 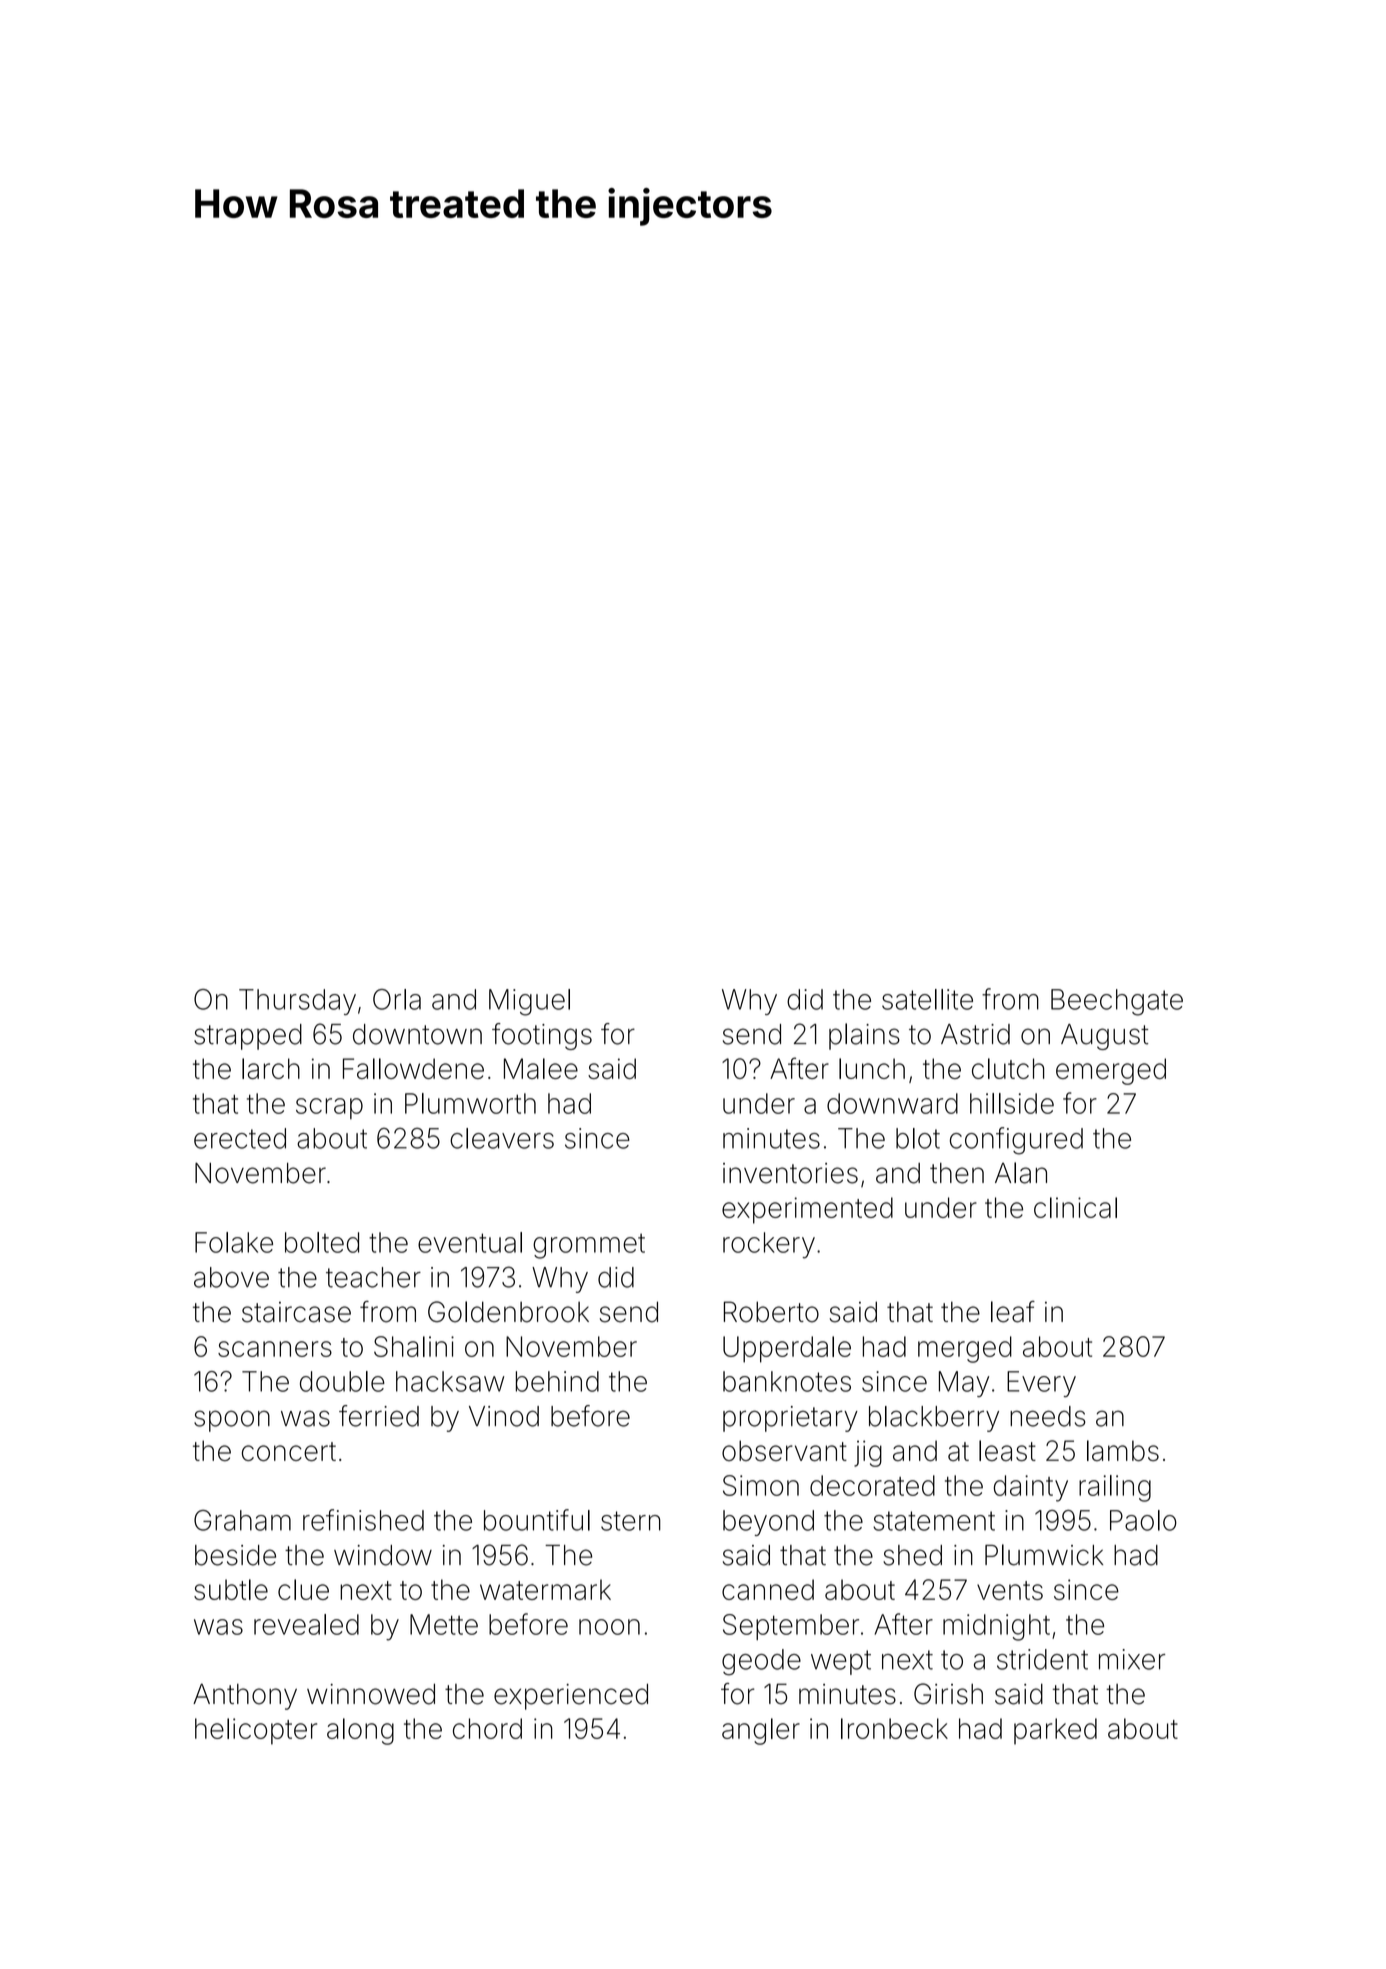 What do you see at coordinates (957, 1173) in the screenshot?
I see `then` at bounding box center [957, 1173].
